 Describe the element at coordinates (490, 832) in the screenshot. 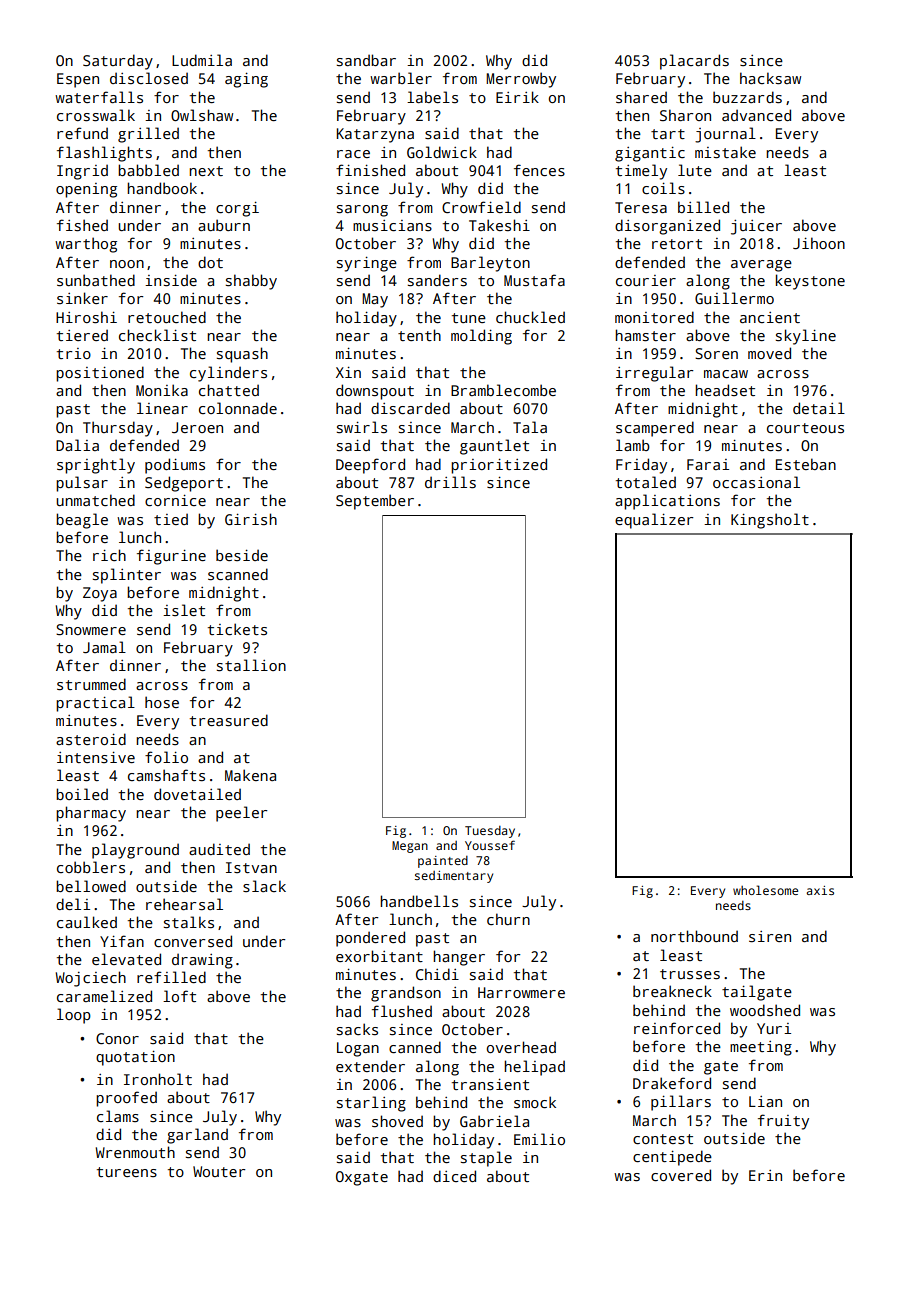

I see `Tuesday` at that location.
